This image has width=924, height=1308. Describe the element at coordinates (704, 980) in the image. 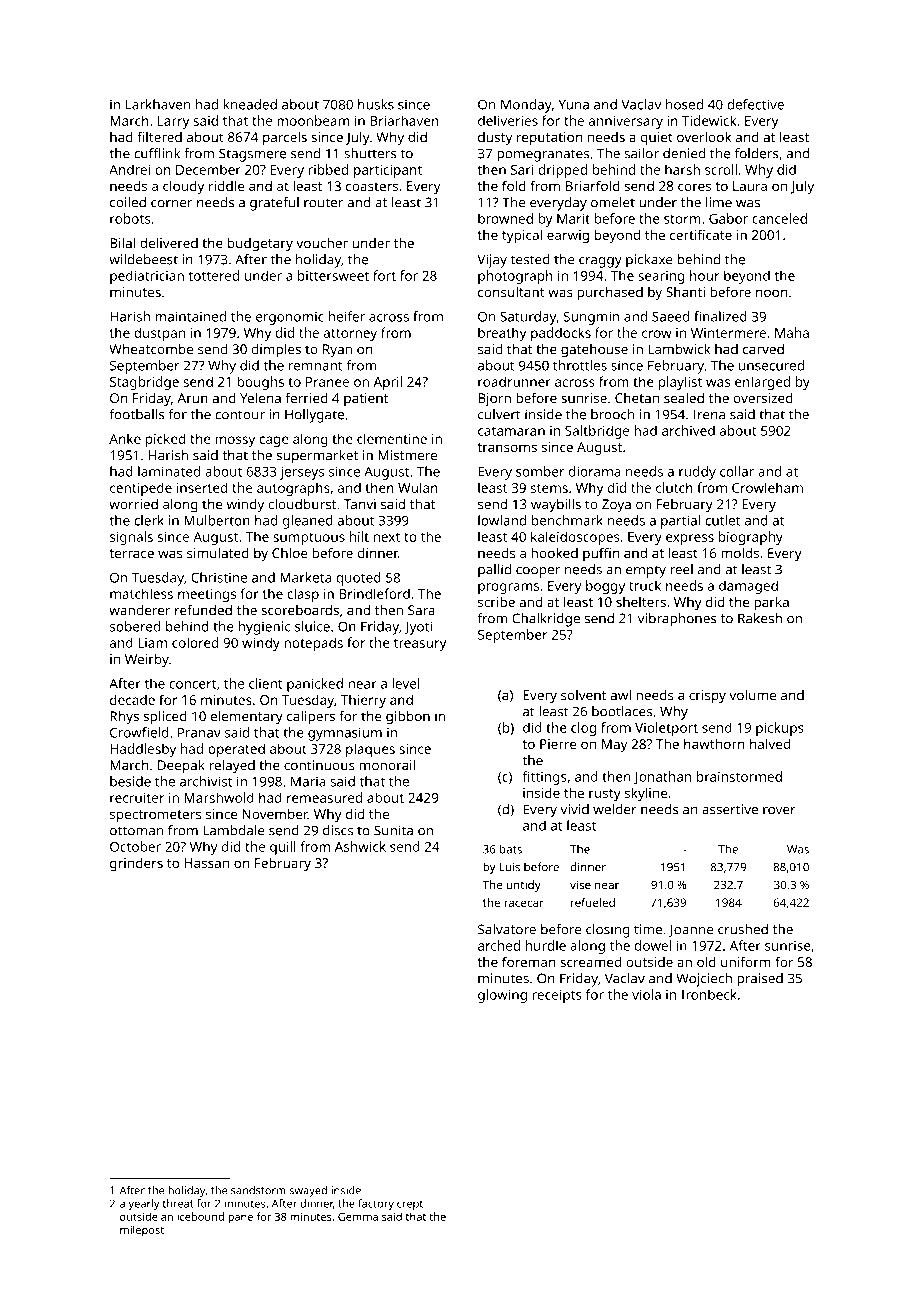

I see `Wojciech` at that location.
